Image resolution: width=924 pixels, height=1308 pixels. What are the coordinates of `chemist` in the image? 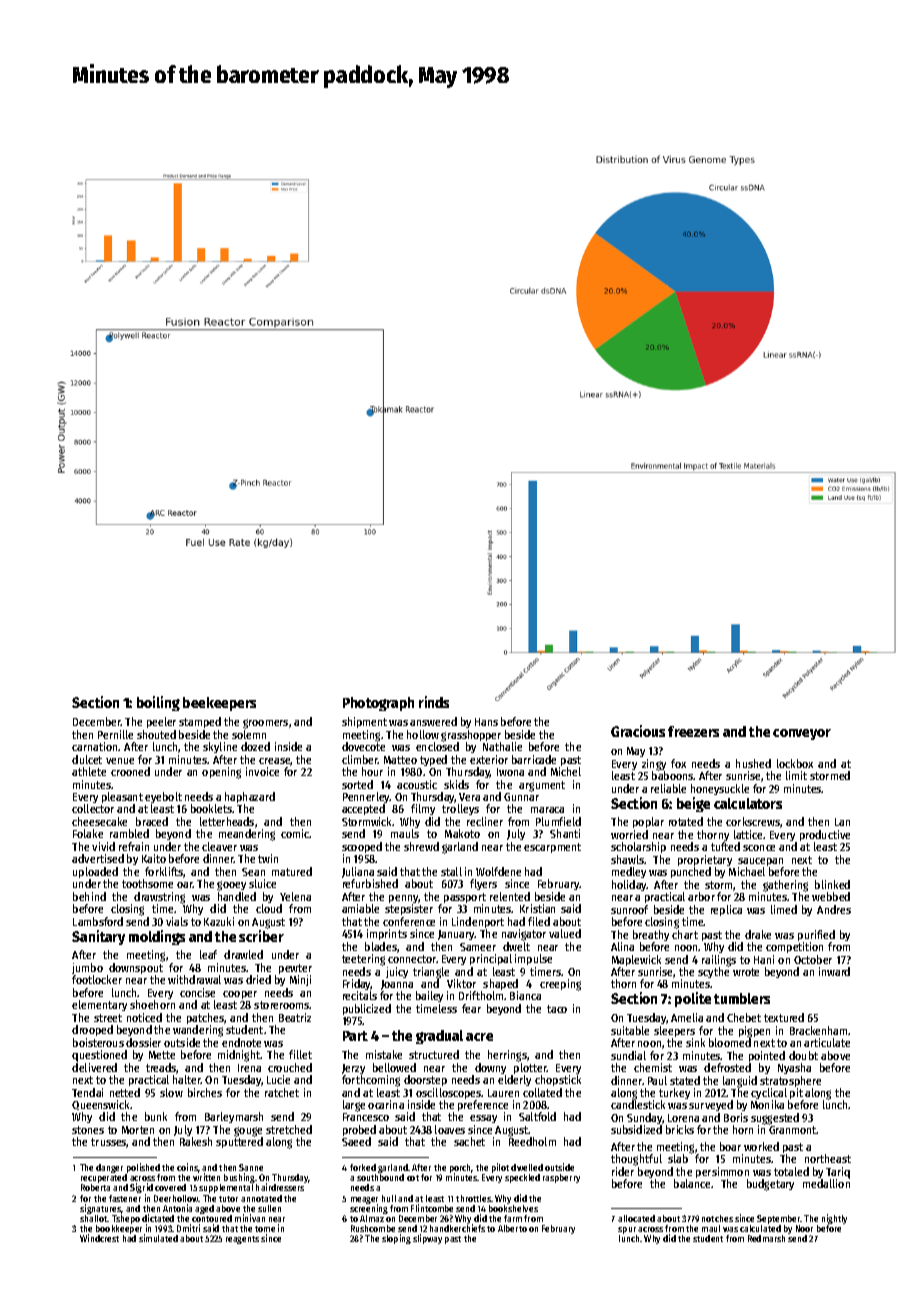 It's located at (653, 1067).
